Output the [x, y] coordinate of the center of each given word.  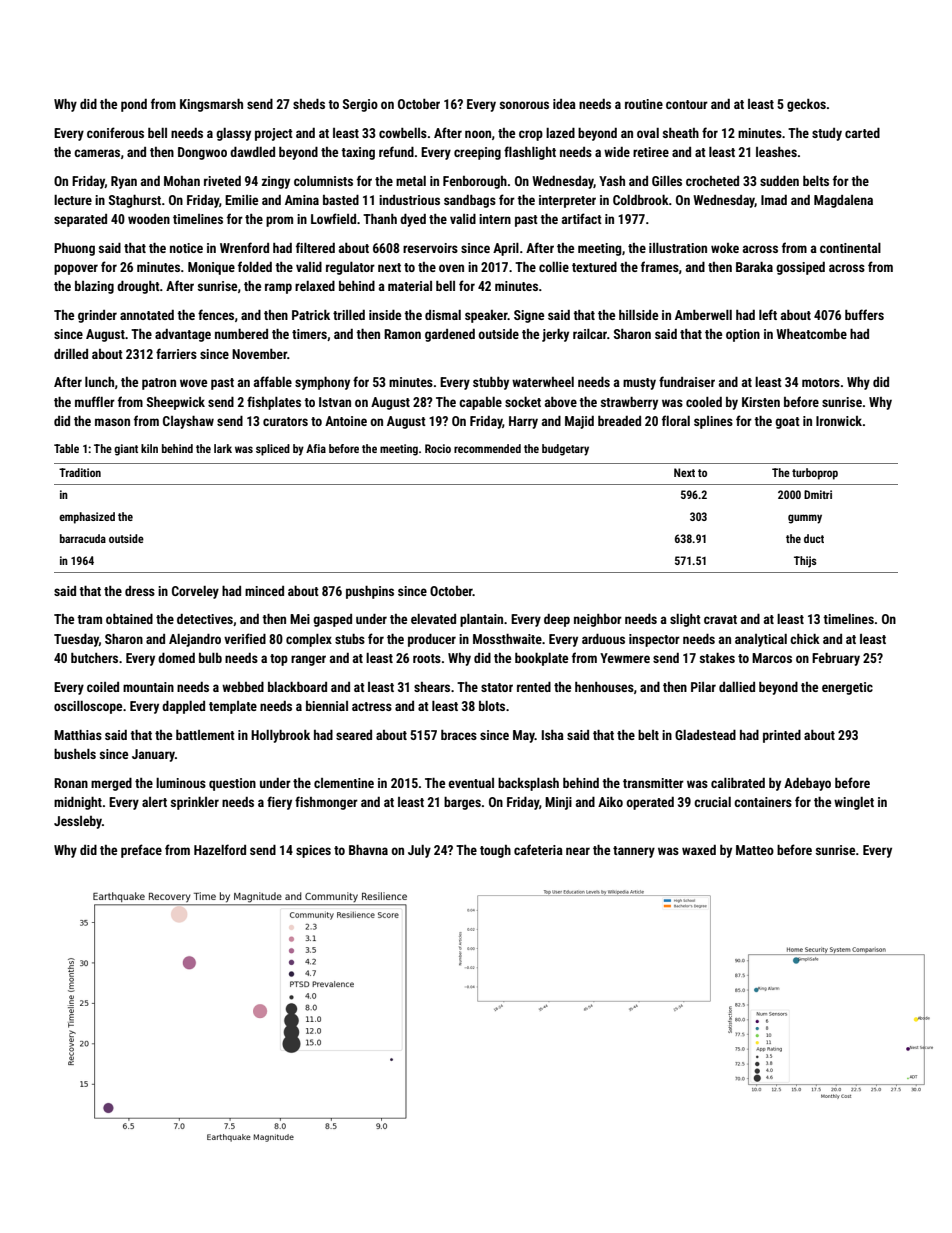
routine [644, 104]
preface [141, 851]
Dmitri [818, 494]
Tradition [80, 472]
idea [564, 104]
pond [134, 105]
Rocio [438, 448]
